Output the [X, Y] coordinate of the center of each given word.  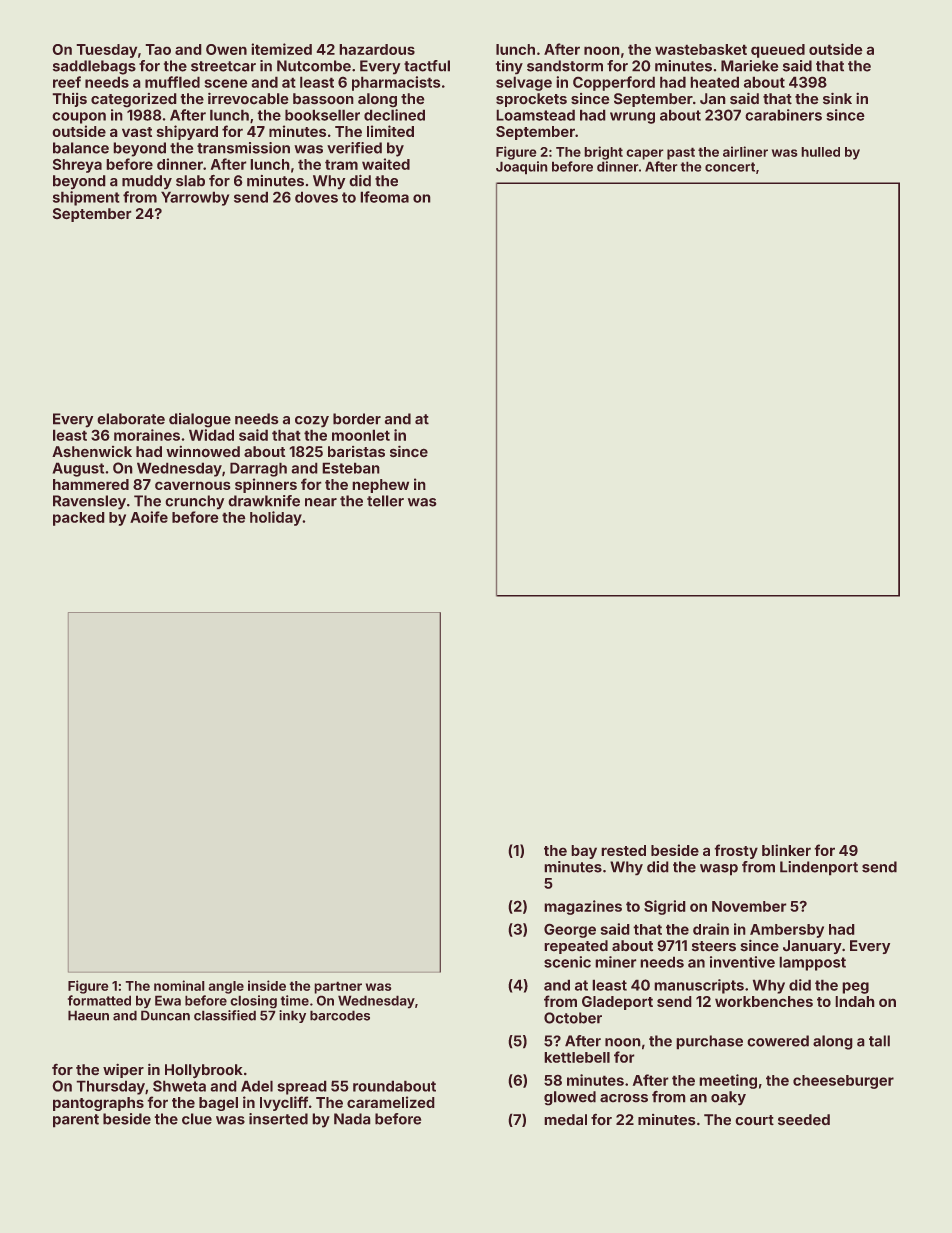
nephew [380, 486]
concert [730, 167]
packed [79, 519]
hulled [820, 152]
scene [226, 83]
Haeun [88, 1015]
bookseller [322, 115]
